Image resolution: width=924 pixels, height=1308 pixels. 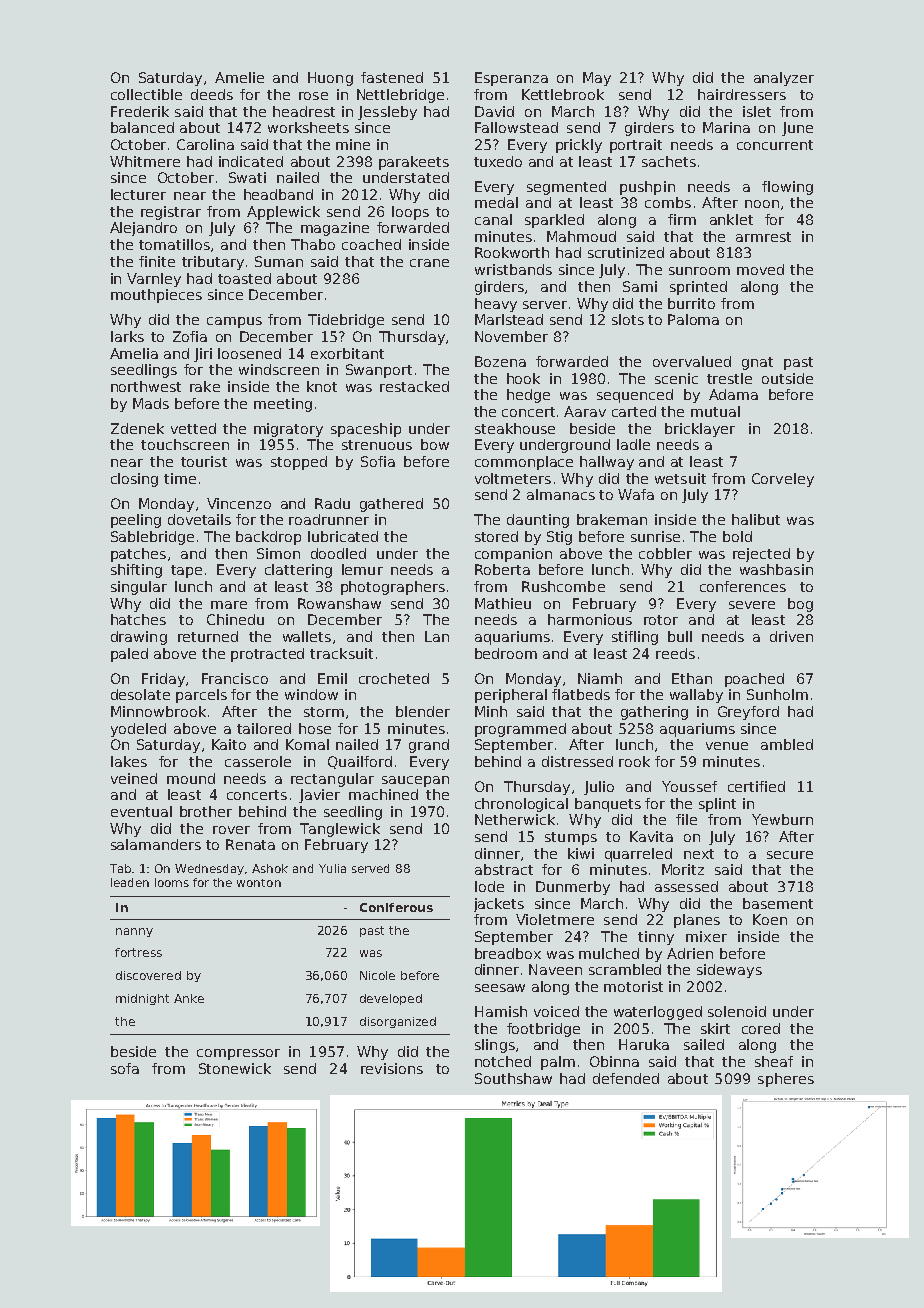 I want to click on Kavita, so click(x=651, y=836).
